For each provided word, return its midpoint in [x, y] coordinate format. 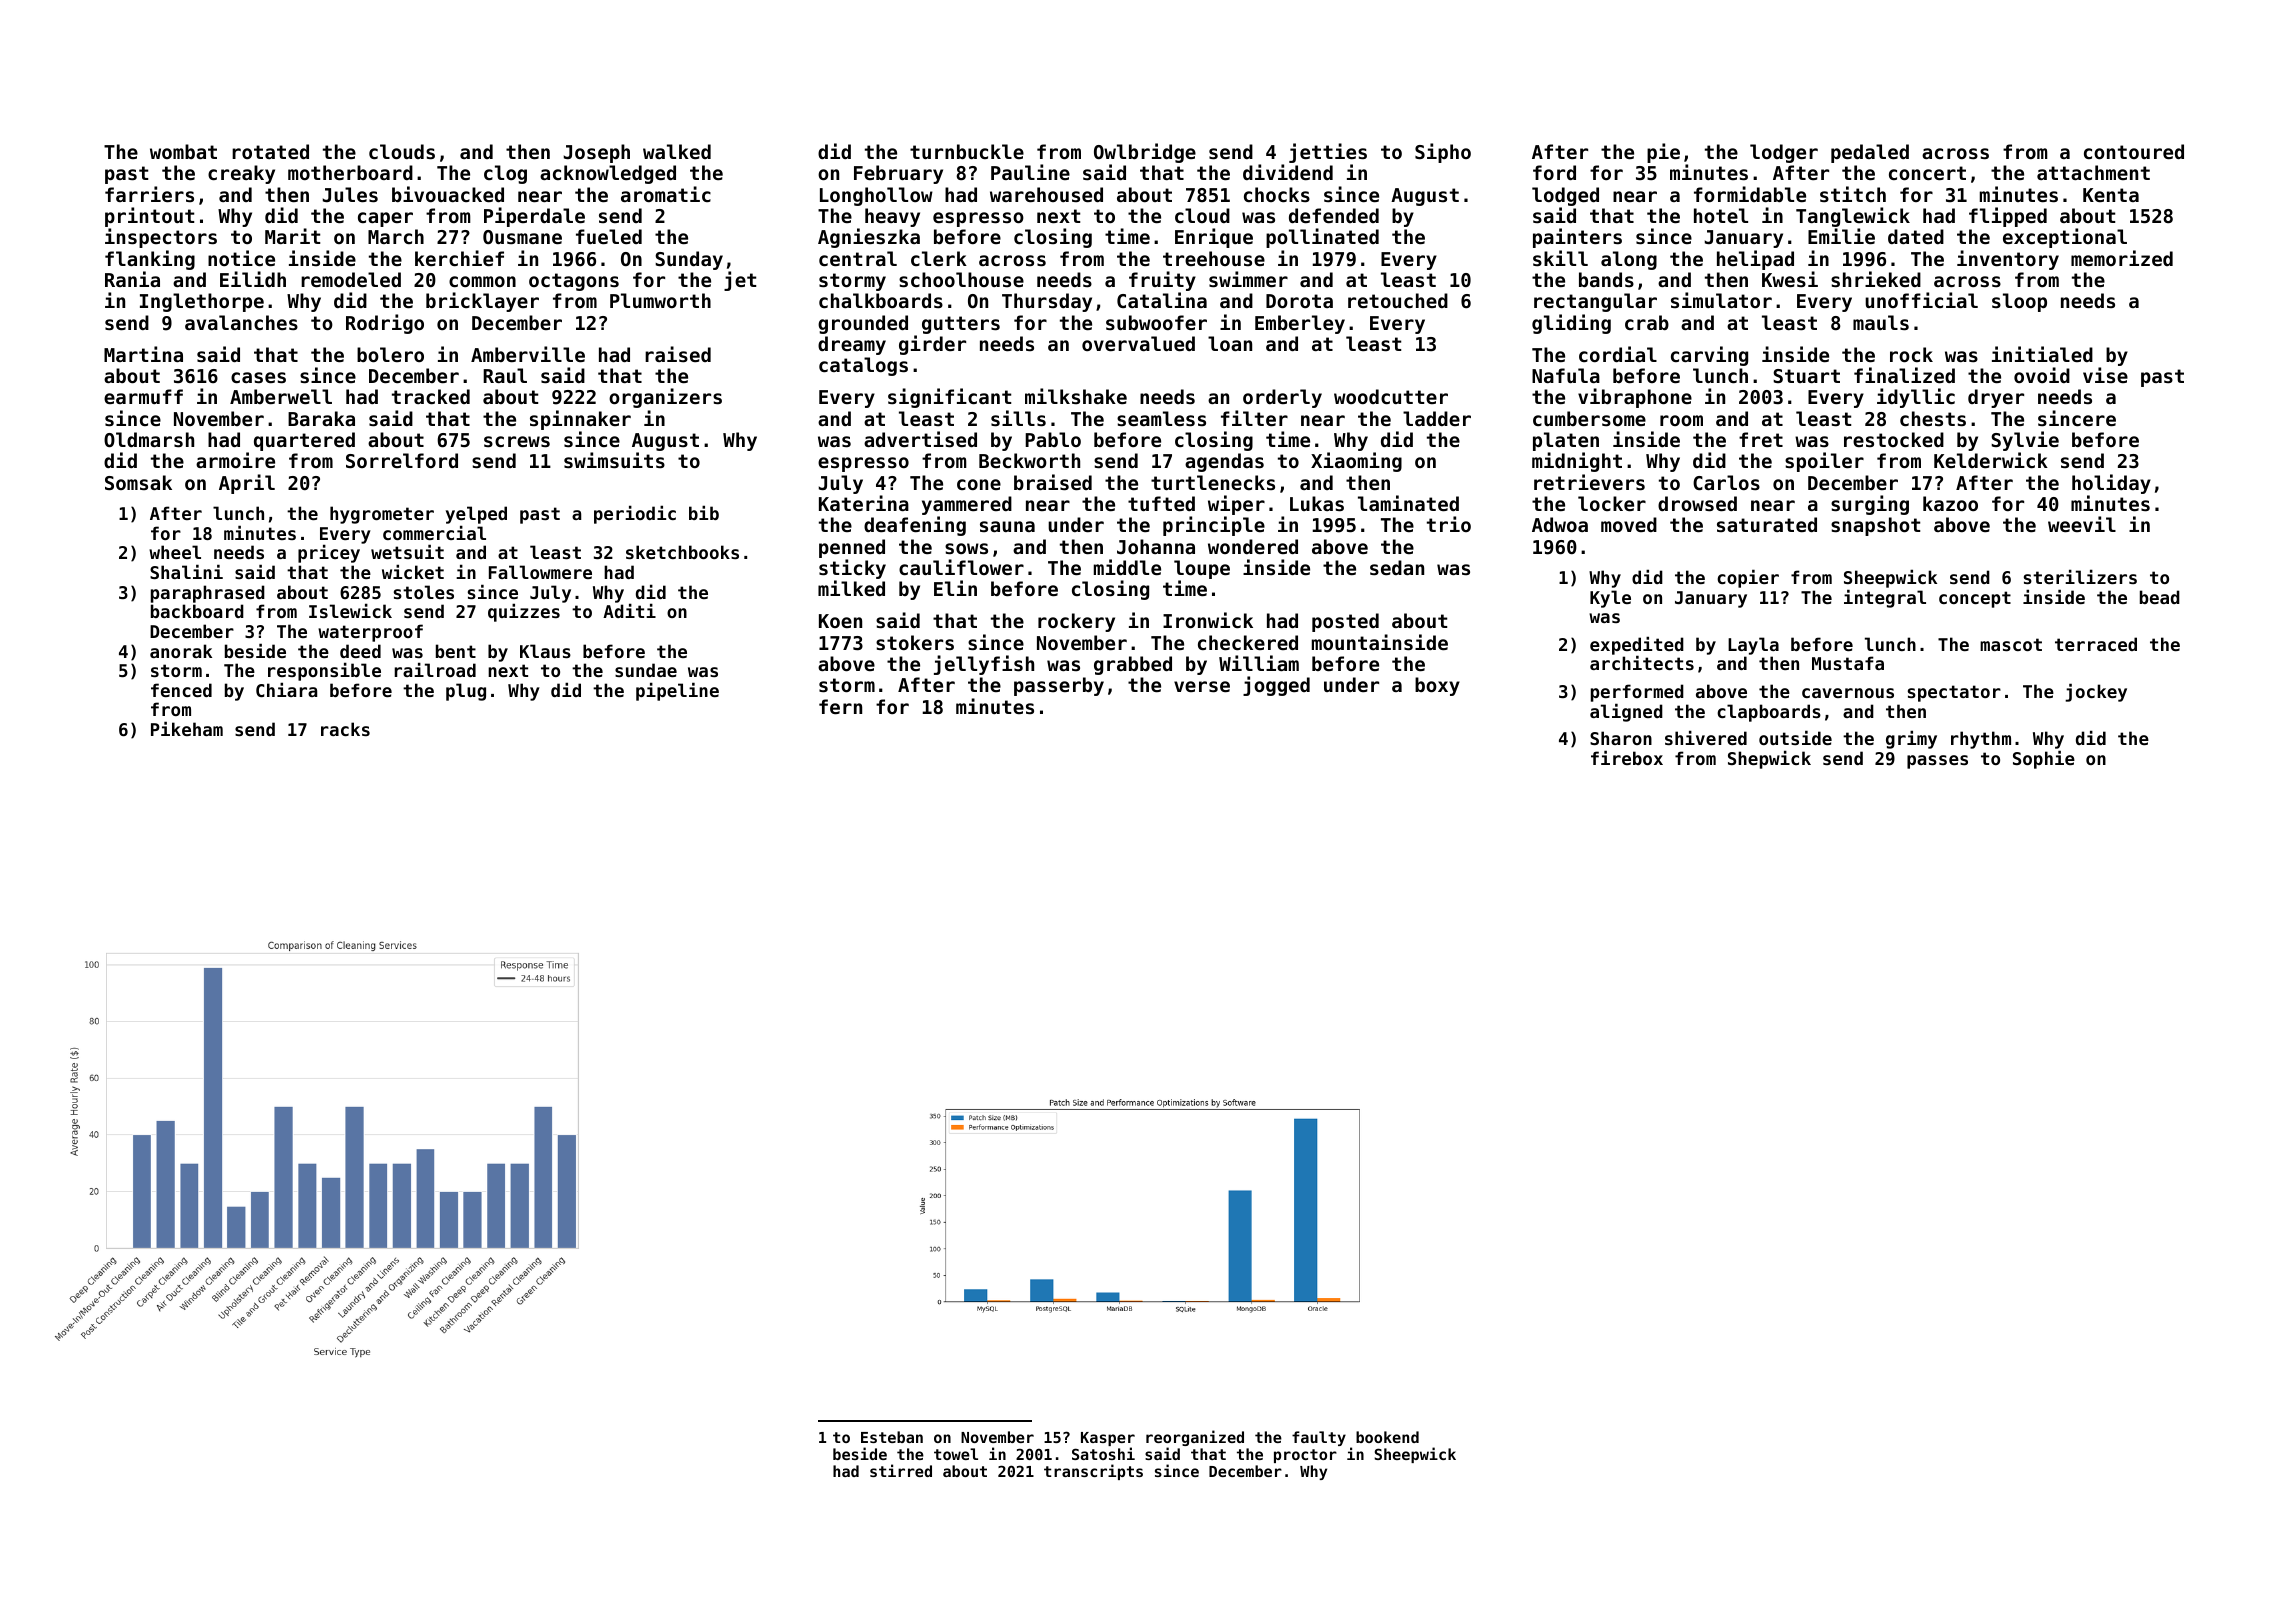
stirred [901, 1470]
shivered [1706, 737]
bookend [1387, 1437]
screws [517, 442]
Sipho [1443, 153]
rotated [270, 151]
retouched [1398, 300]
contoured [2134, 151]
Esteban [892, 1437]
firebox [1627, 757]
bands [1606, 280]
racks [345, 729]
